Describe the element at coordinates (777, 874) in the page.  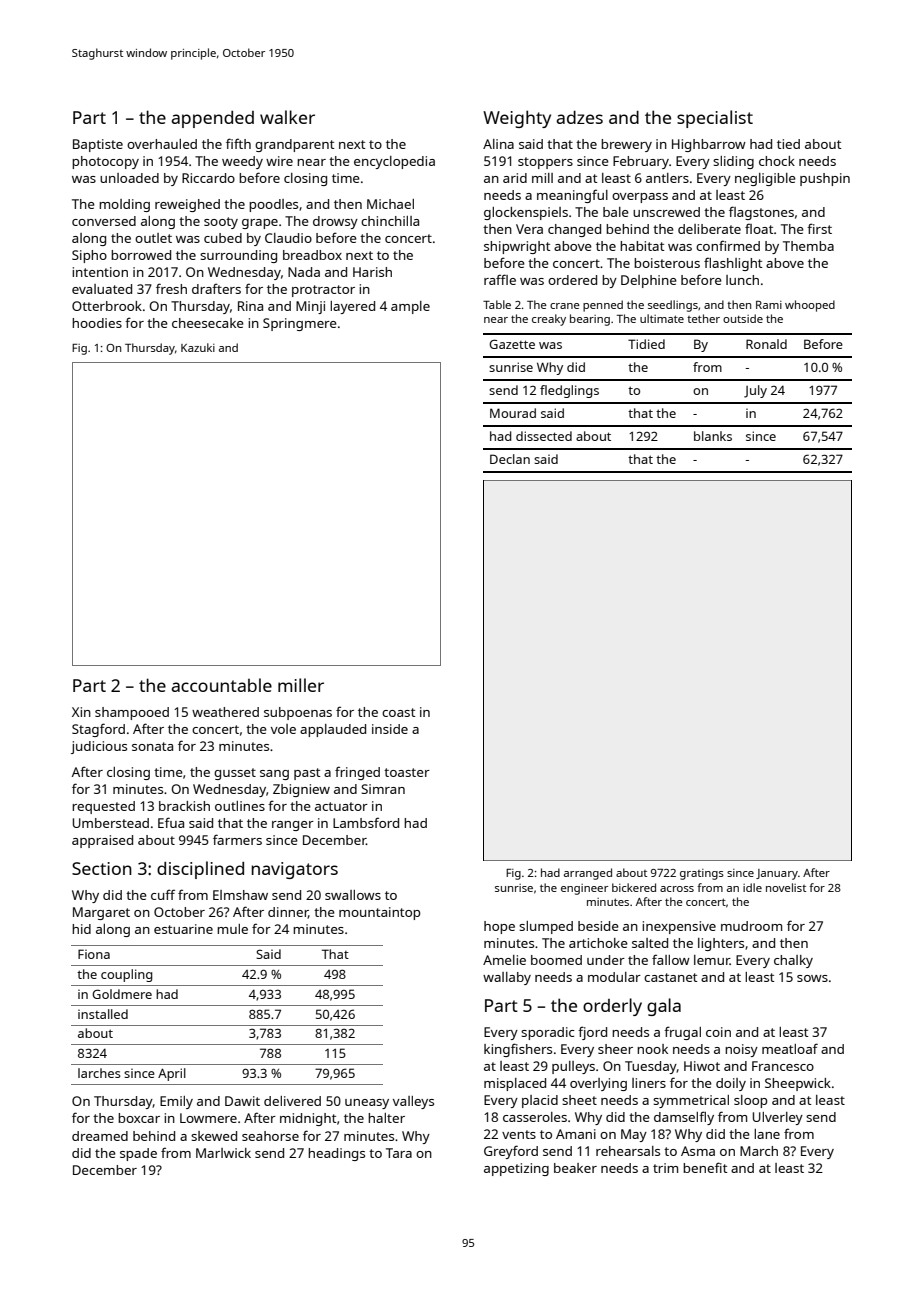
I see `January` at that location.
